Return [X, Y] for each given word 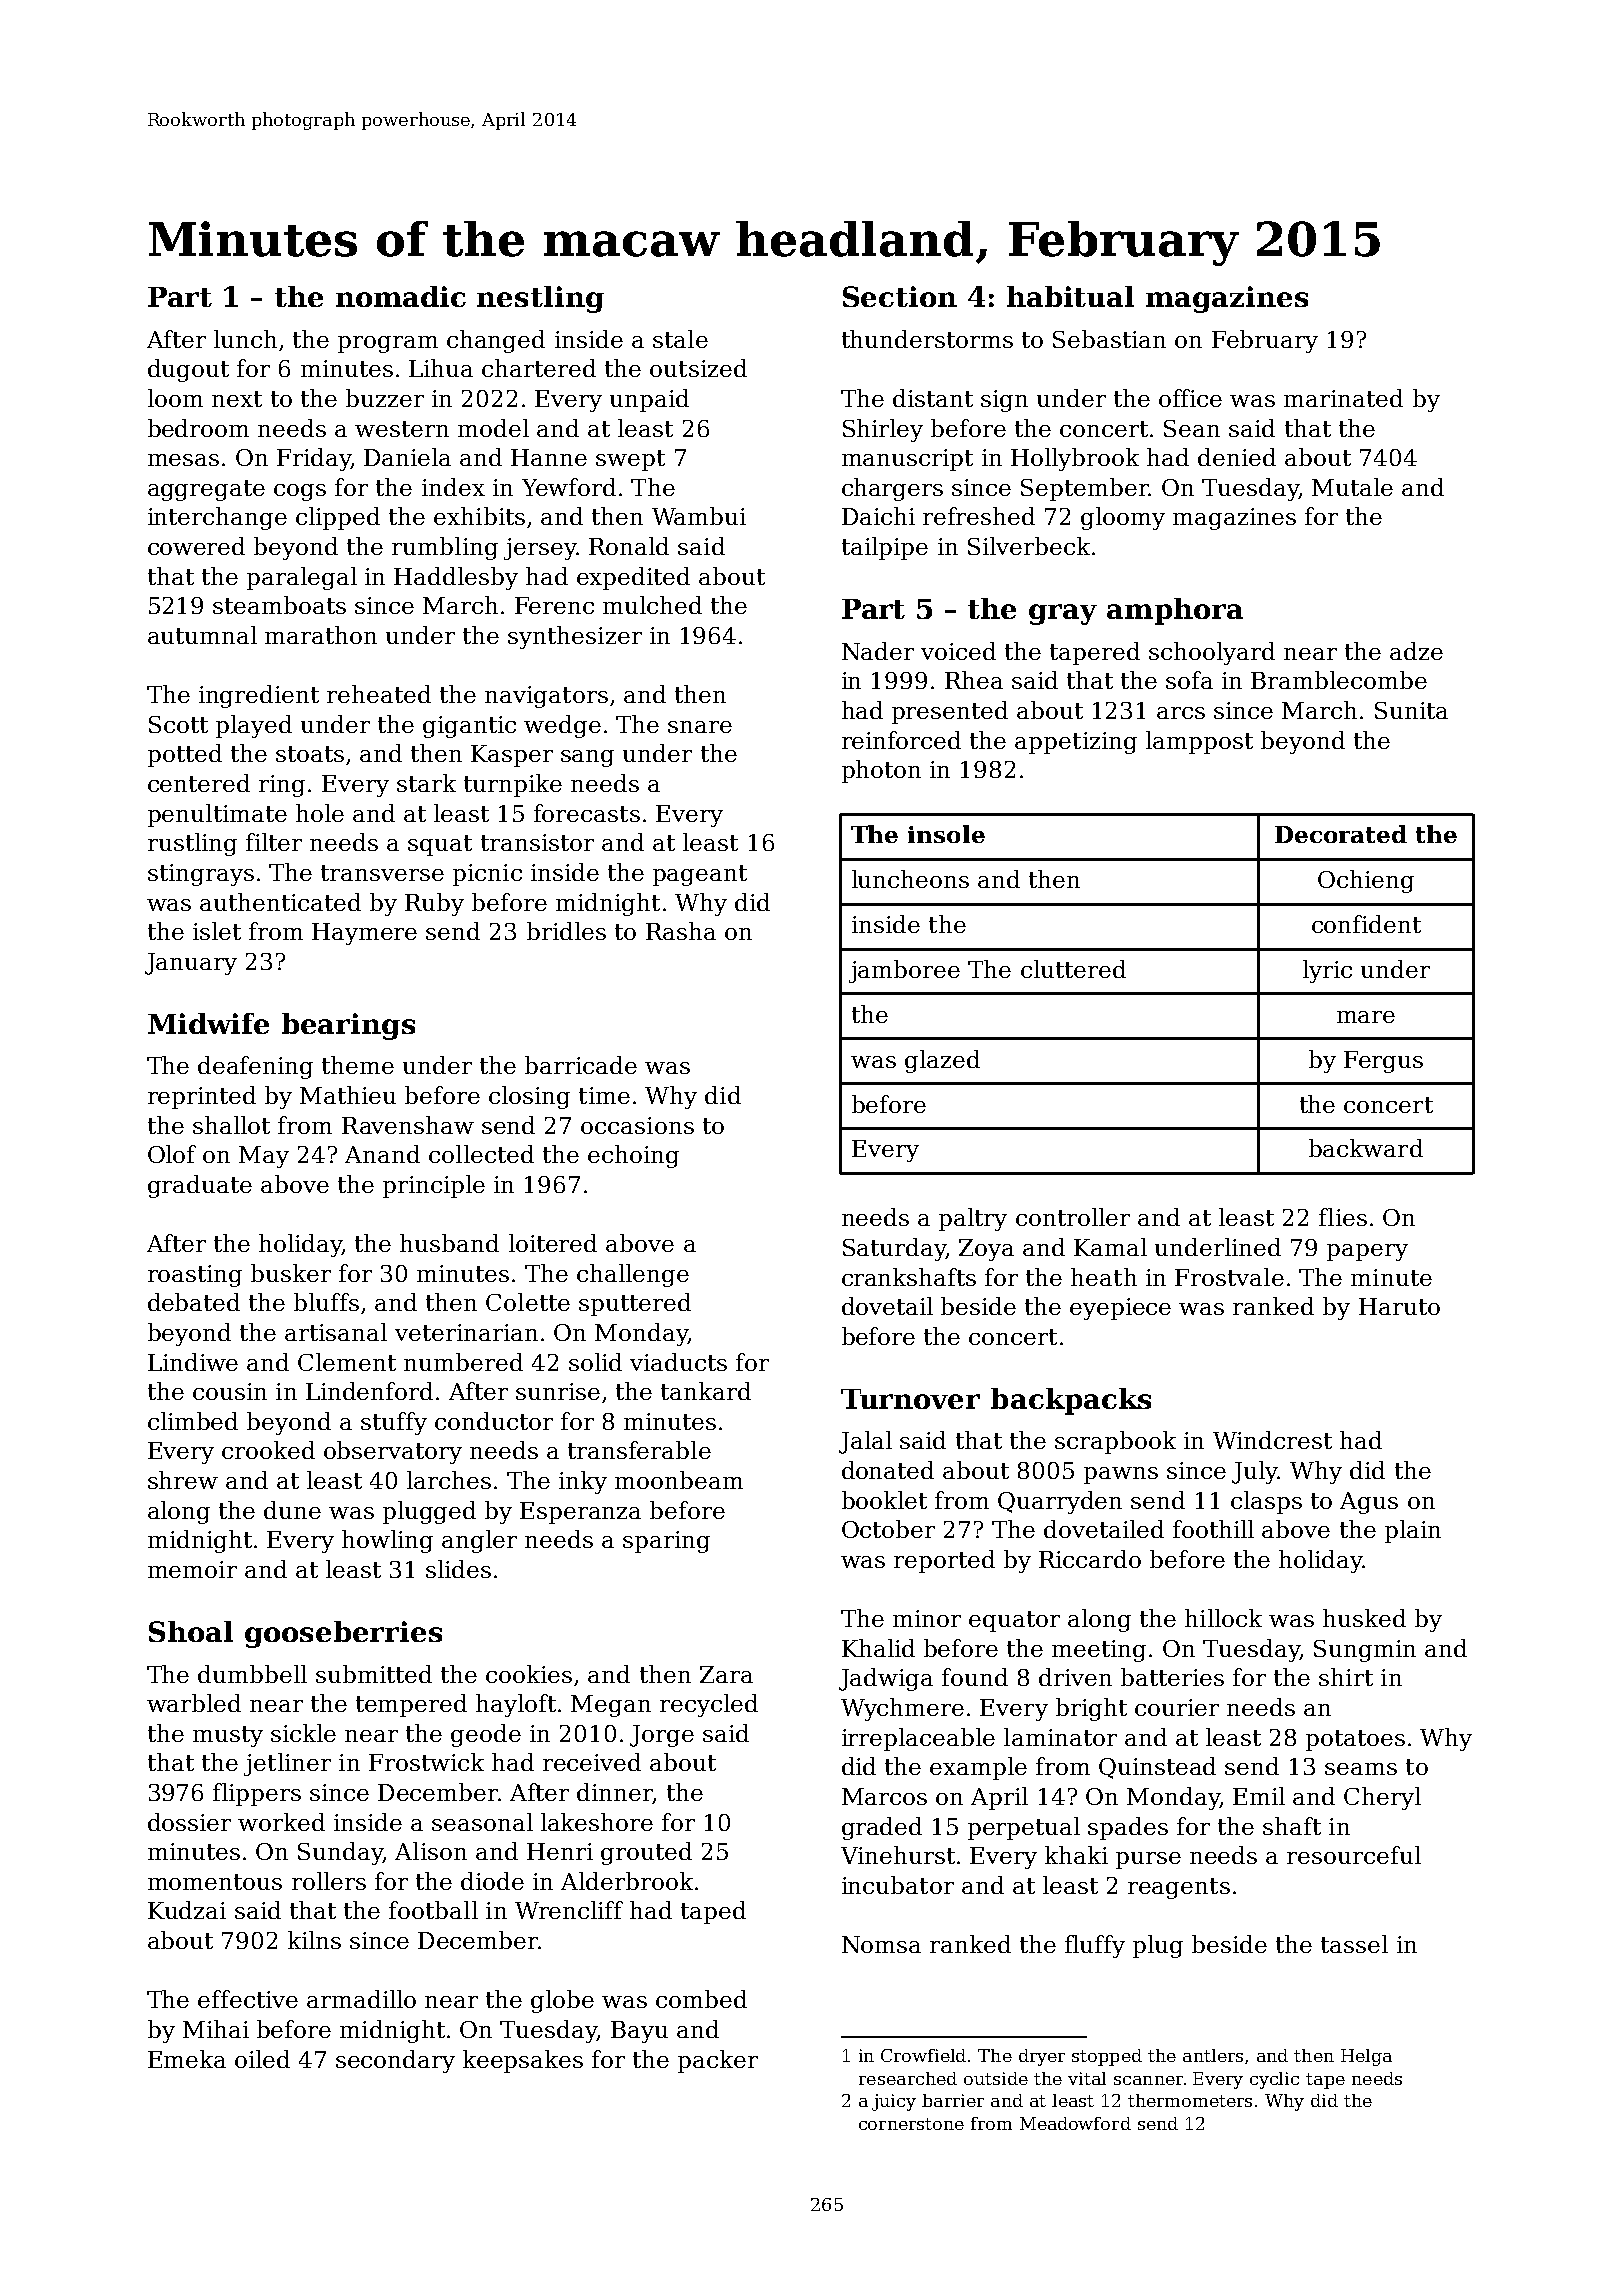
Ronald [629, 546]
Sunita [1411, 710]
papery [1367, 1252]
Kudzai [187, 1910]
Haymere [364, 934]
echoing [633, 1156]
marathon [321, 635]
